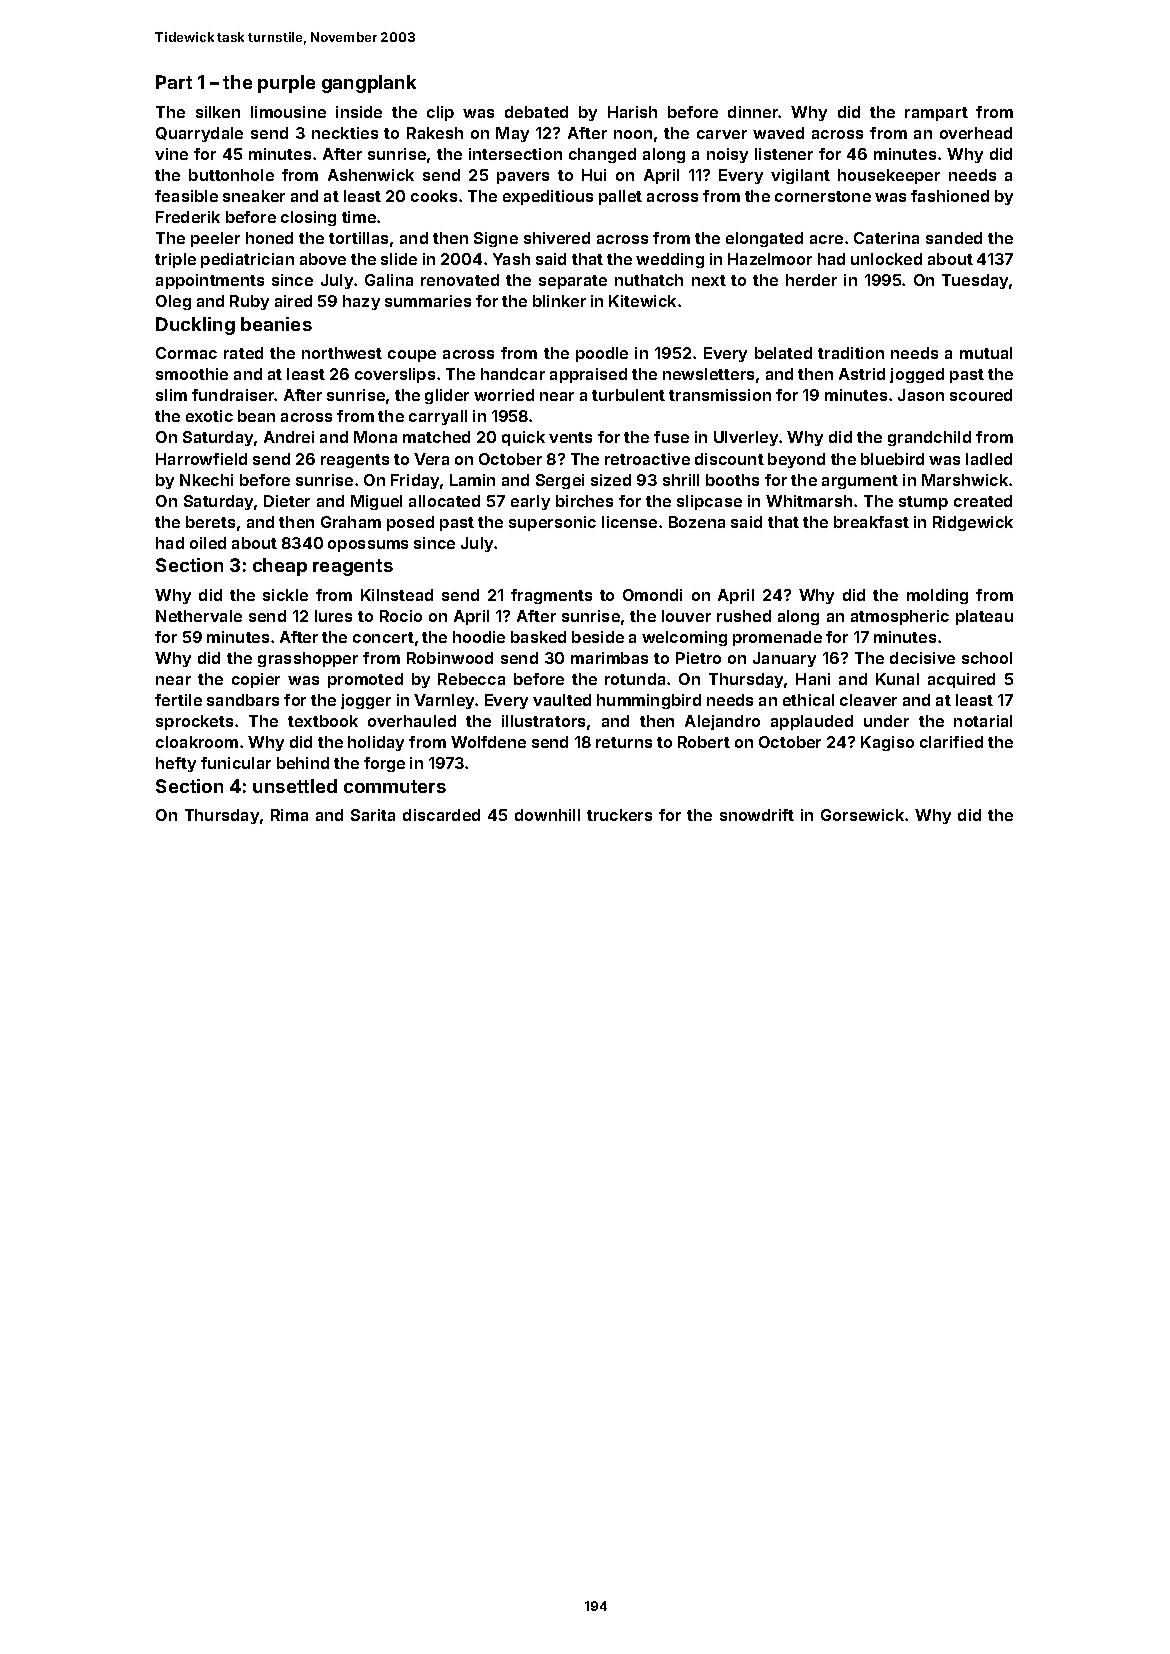 This screenshot has width=1170, height=1654. Describe the element at coordinates (254, 196) in the screenshot. I see `sneaker` at that location.
